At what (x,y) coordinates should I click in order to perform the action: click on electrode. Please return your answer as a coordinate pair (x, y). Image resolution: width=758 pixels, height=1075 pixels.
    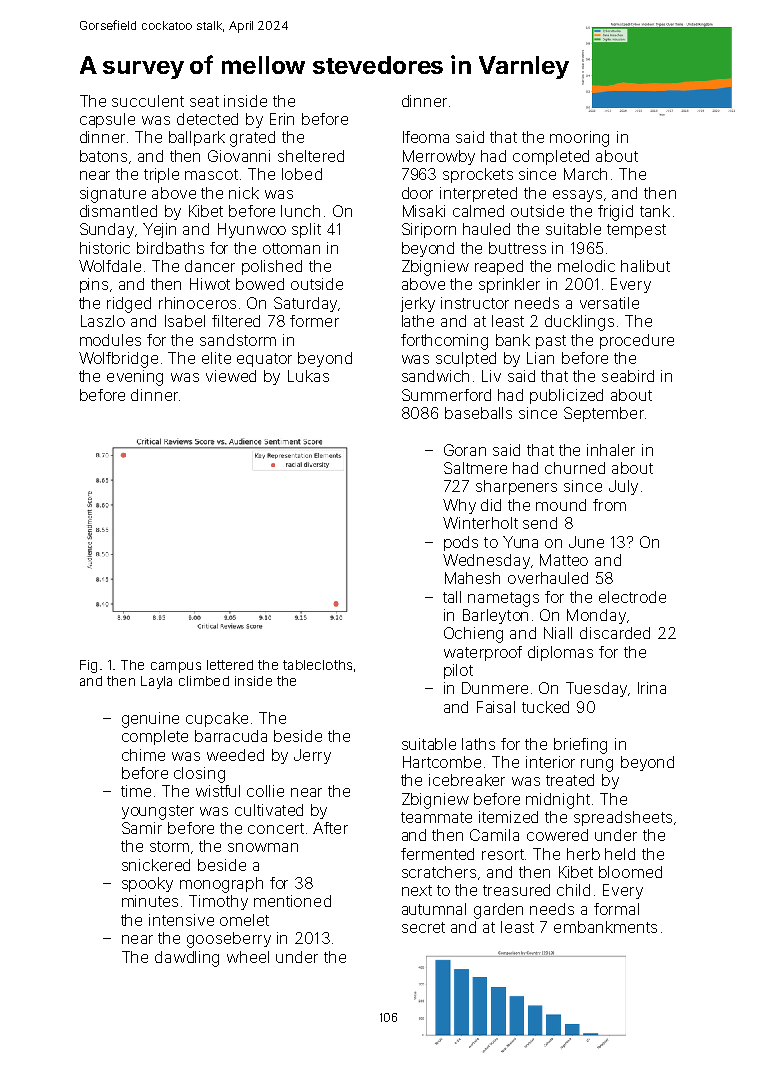
    Looking at the image, I should click on (632, 597).
